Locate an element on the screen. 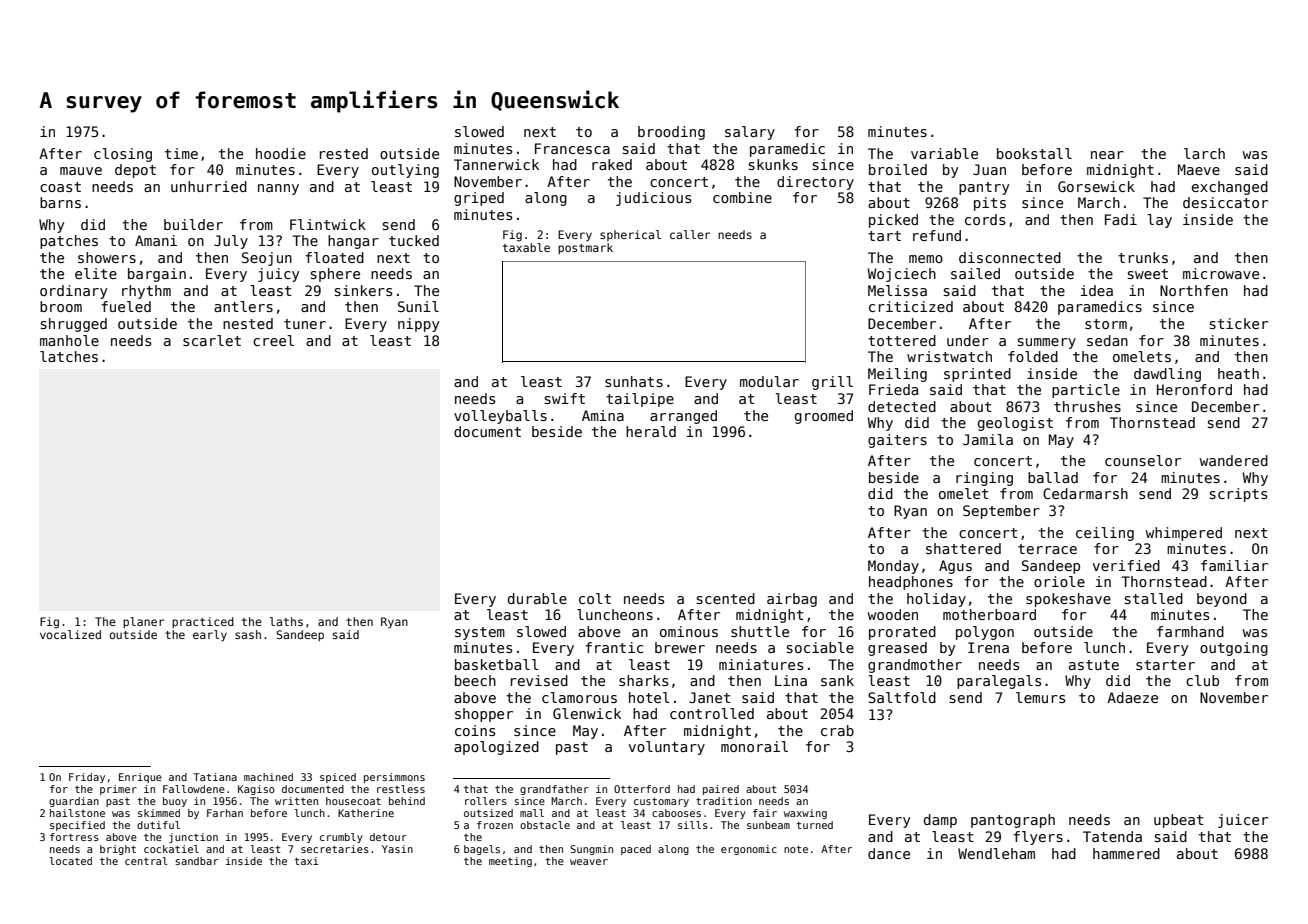  ringing is located at coordinates (984, 479).
